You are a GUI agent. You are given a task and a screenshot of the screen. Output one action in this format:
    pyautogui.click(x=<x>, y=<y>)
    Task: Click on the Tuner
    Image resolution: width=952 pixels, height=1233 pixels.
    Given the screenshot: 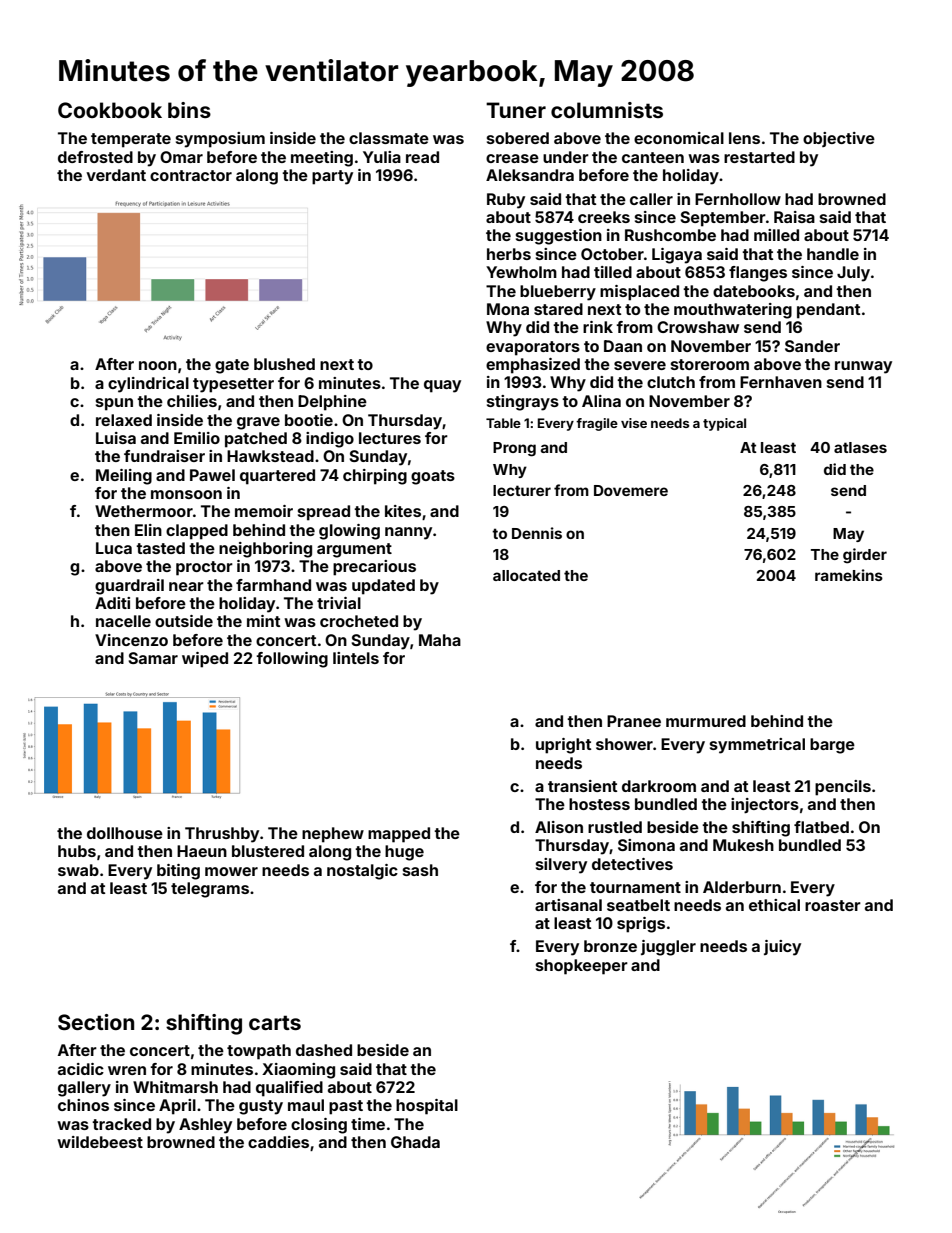 What is the action you would take?
    pyautogui.click(x=516, y=110)
